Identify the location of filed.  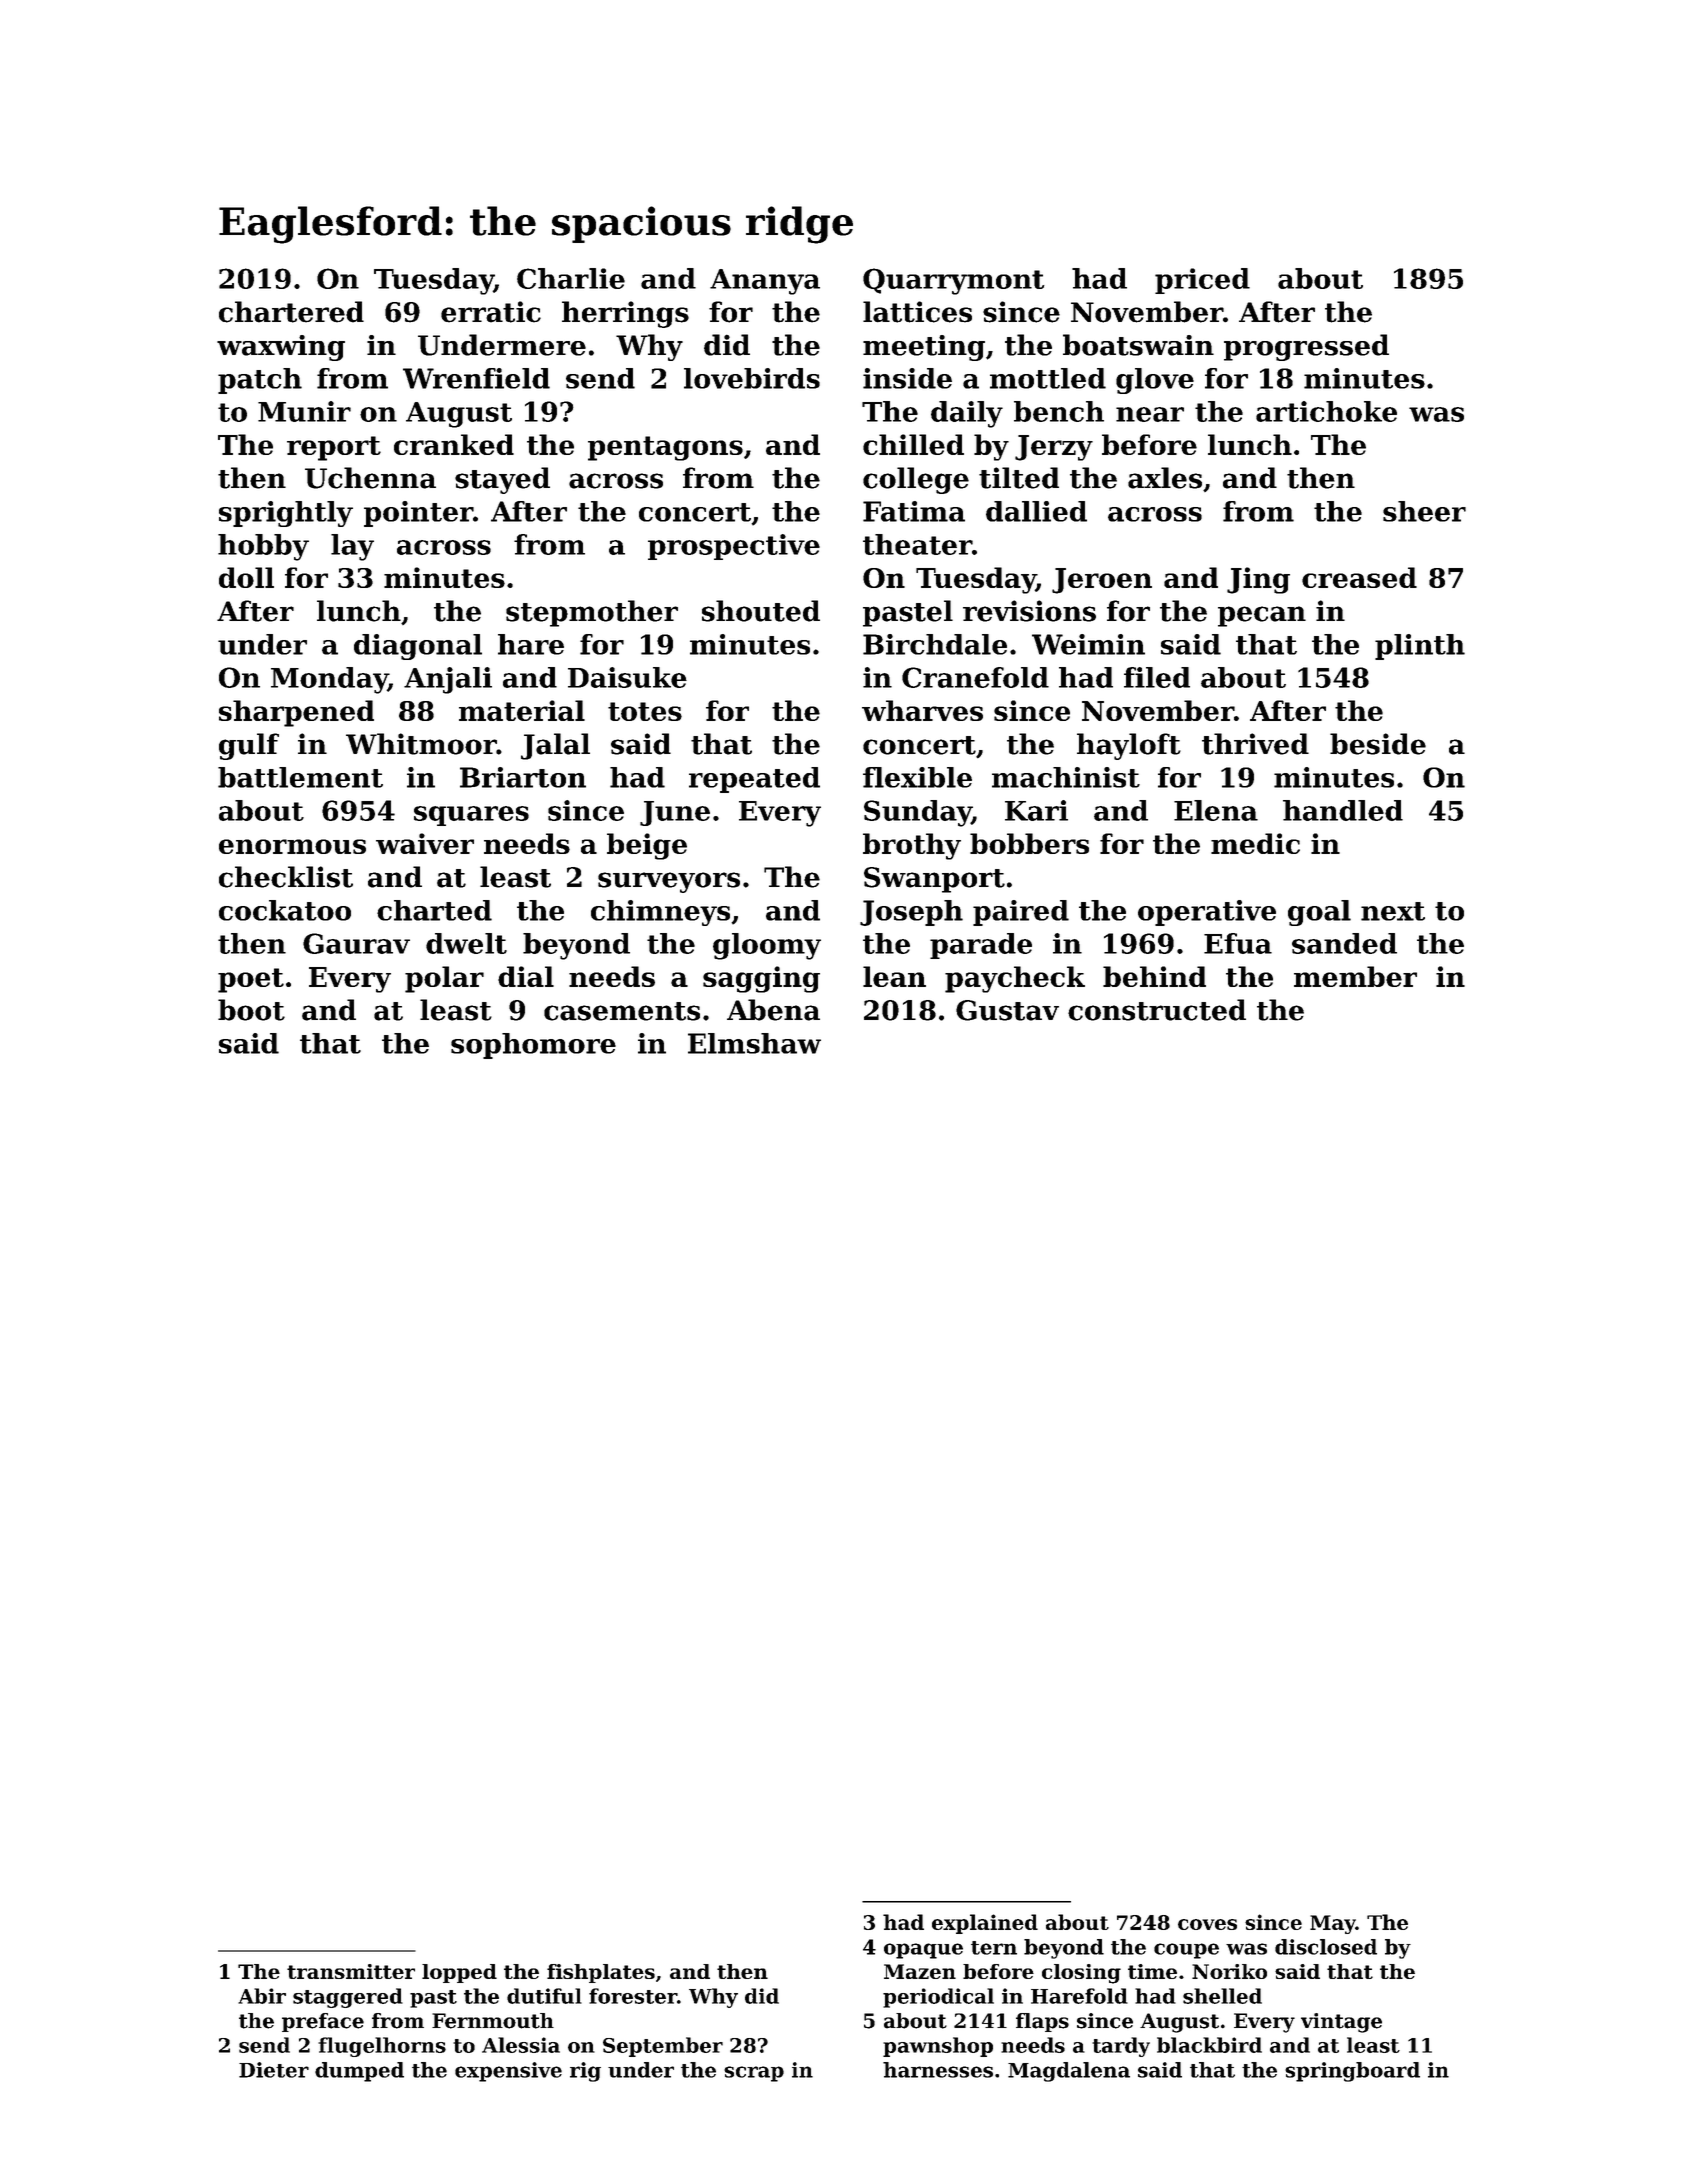
(1157, 677).
